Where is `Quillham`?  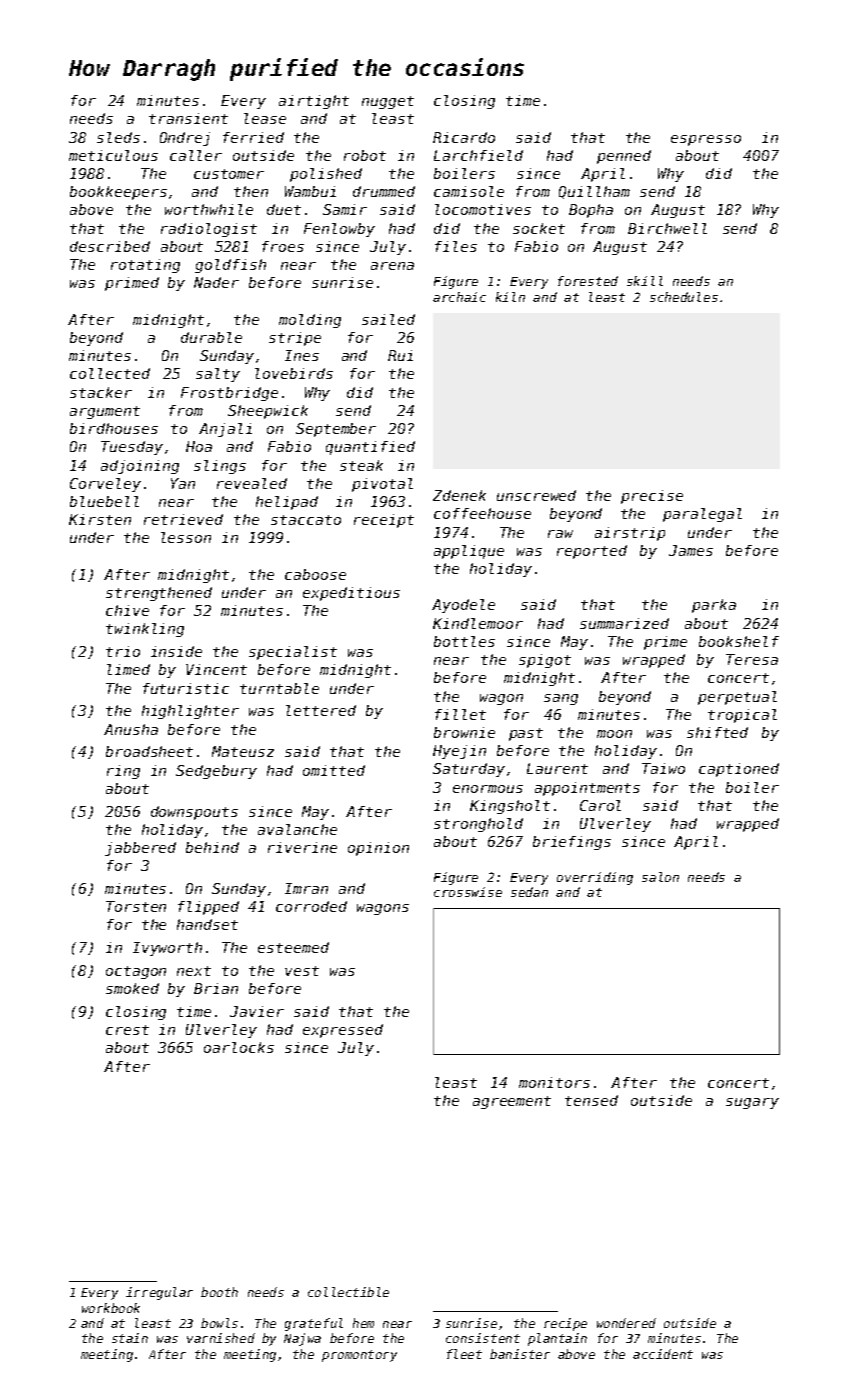
Quillham is located at coordinates (594, 192).
